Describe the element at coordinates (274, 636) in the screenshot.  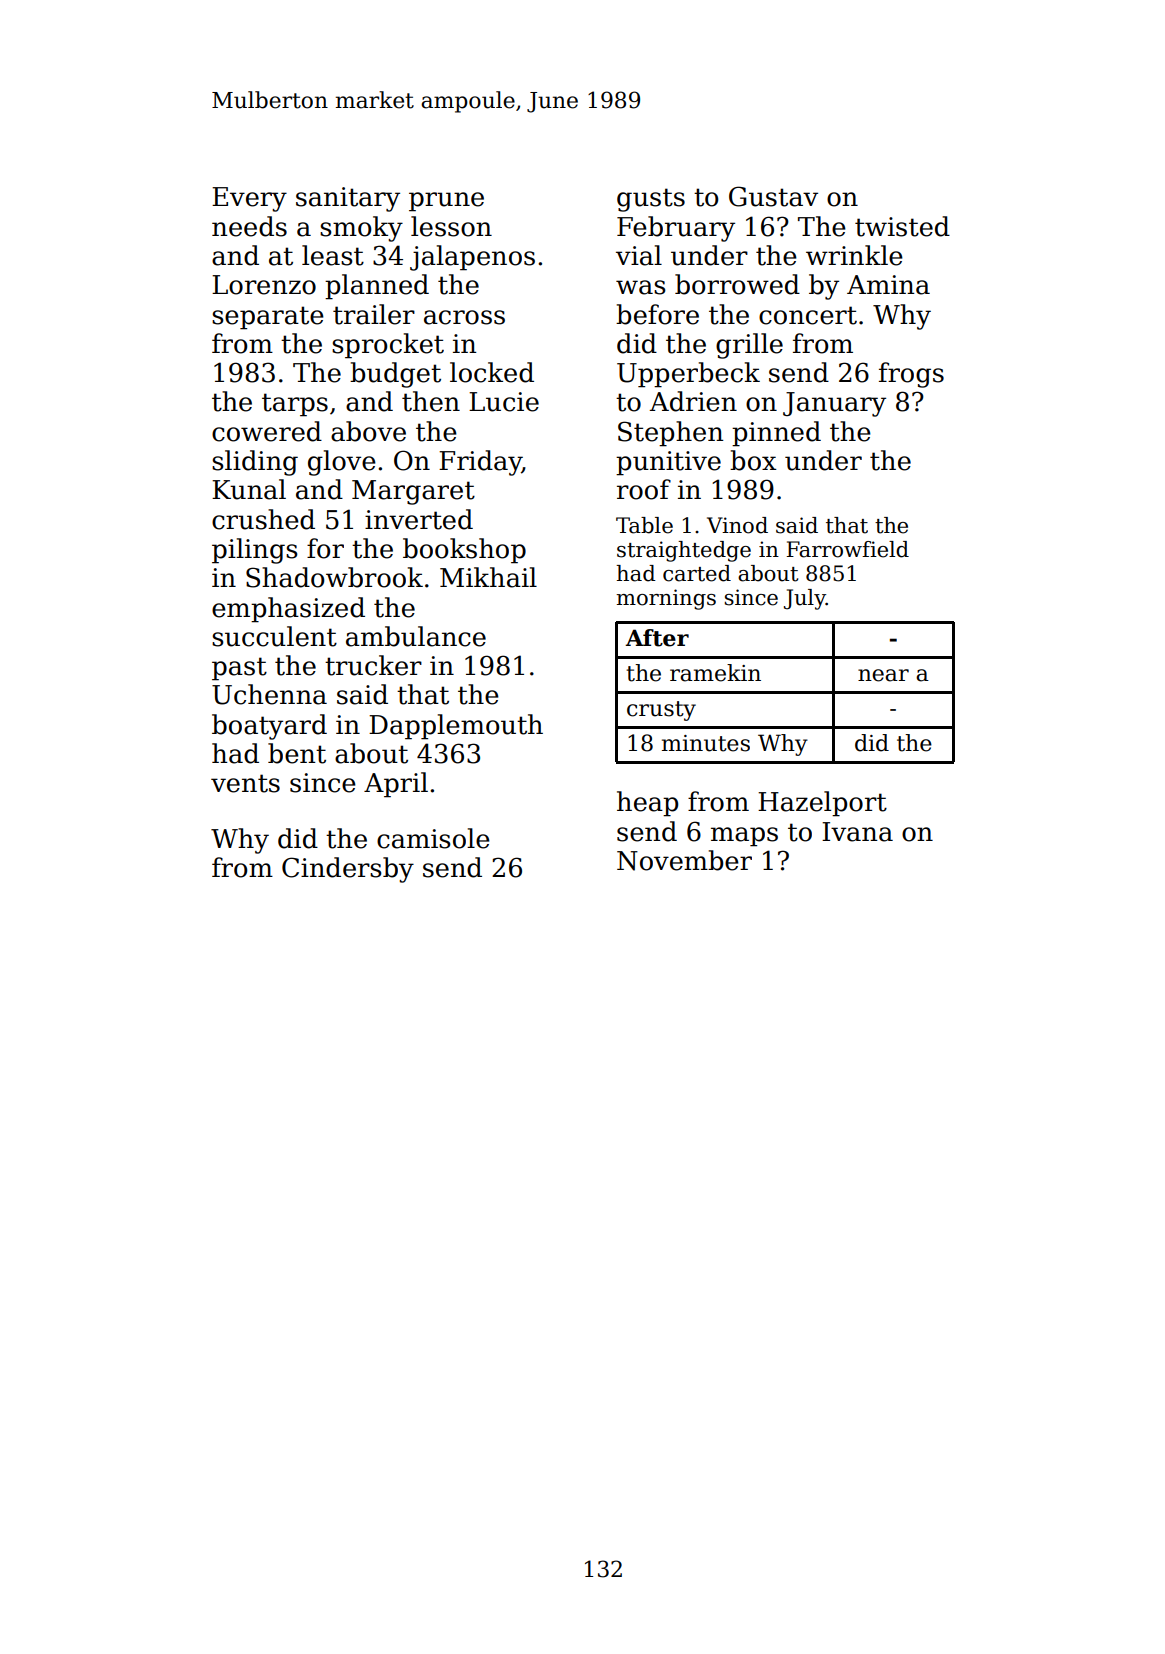
I see `succulent` at that location.
